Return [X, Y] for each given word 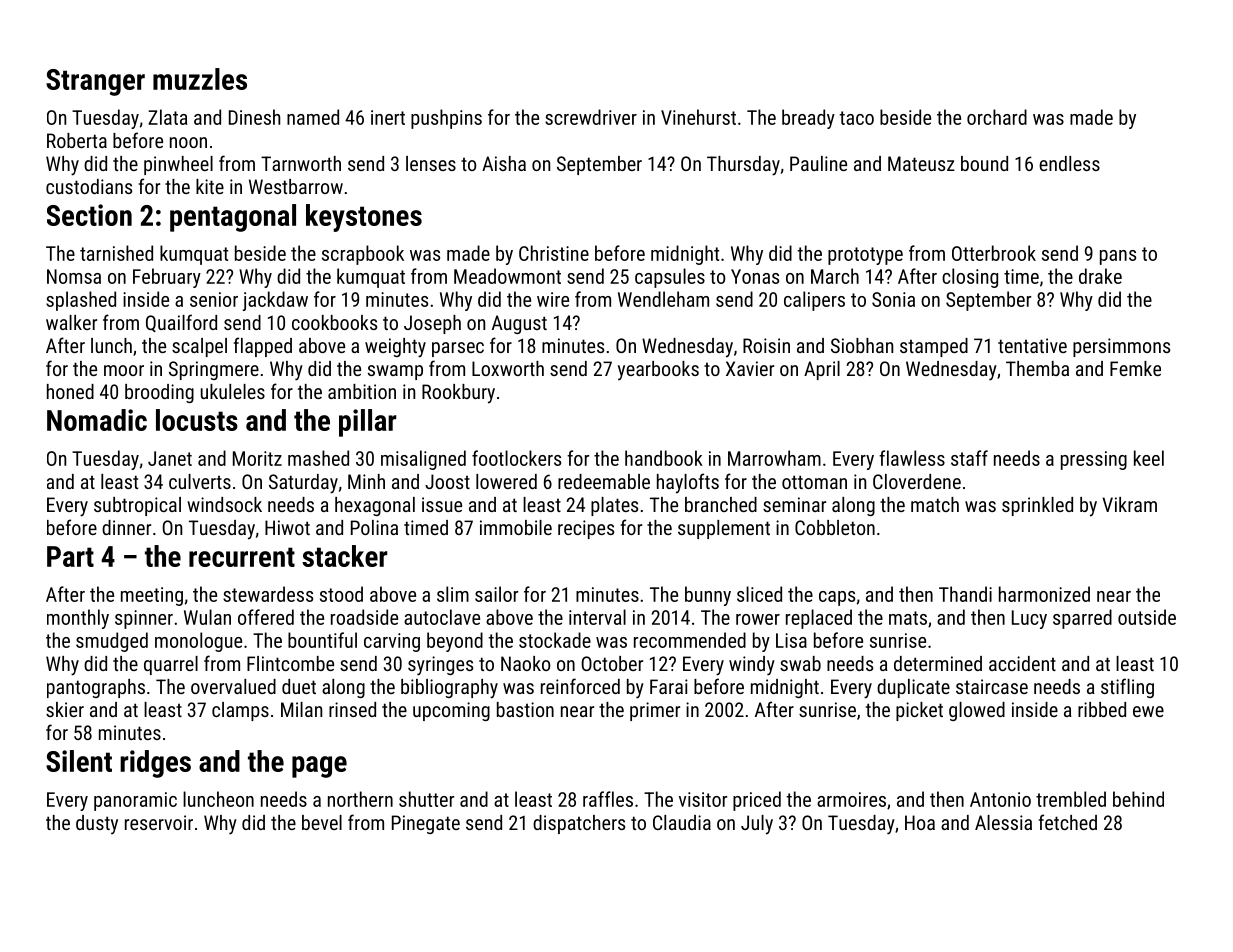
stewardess [268, 594]
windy [752, 666]
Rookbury [458, 394]
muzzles [200, 79]
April [822, 370]
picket [919, 711]
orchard [997, 117]
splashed [81, 301]
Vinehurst [698, 117]
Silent [79, 761]
